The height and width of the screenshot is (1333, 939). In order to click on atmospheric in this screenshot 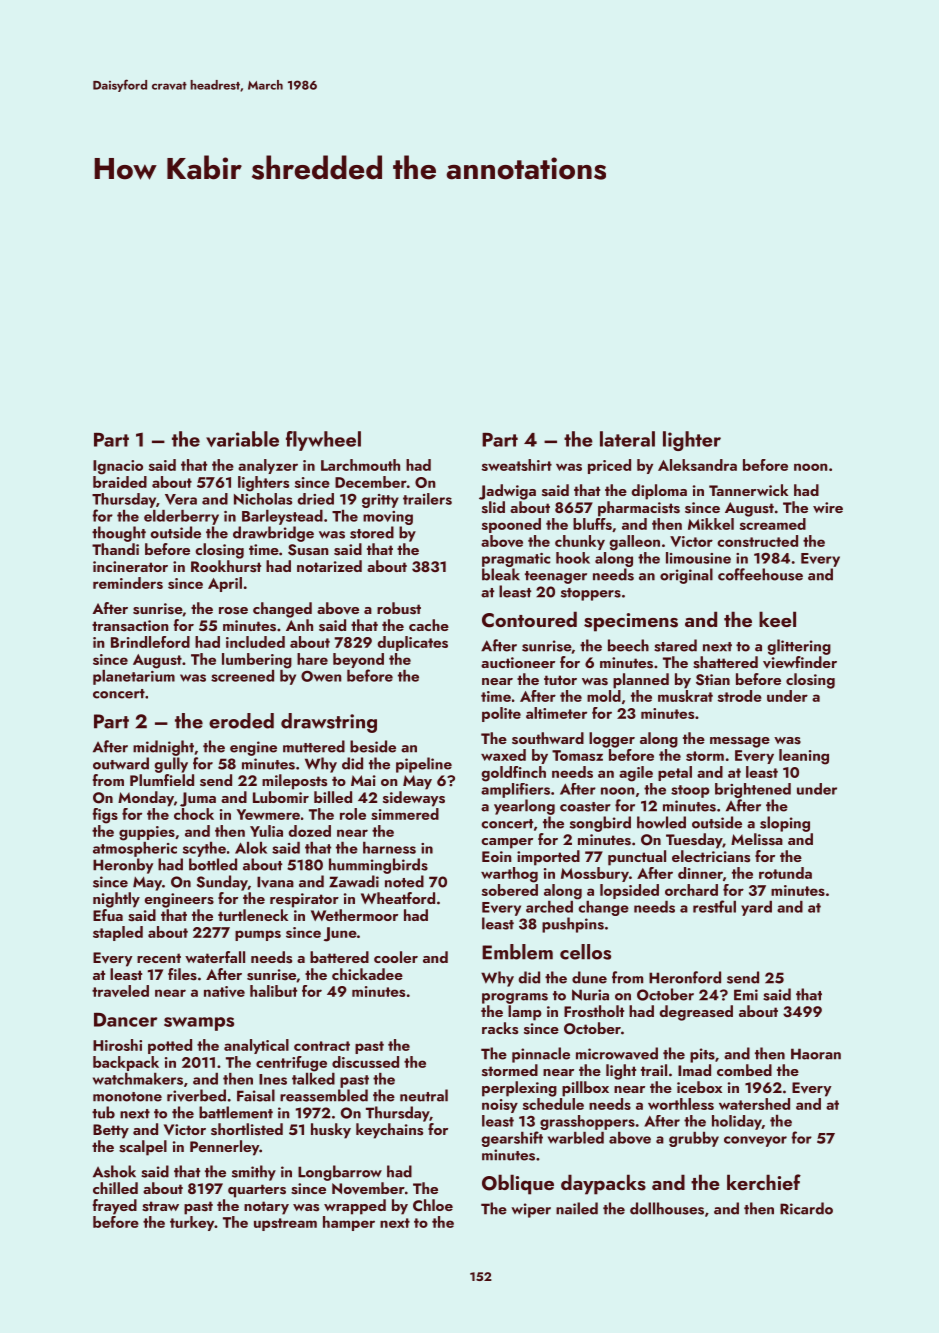, I will do `click(135, 849)`.
